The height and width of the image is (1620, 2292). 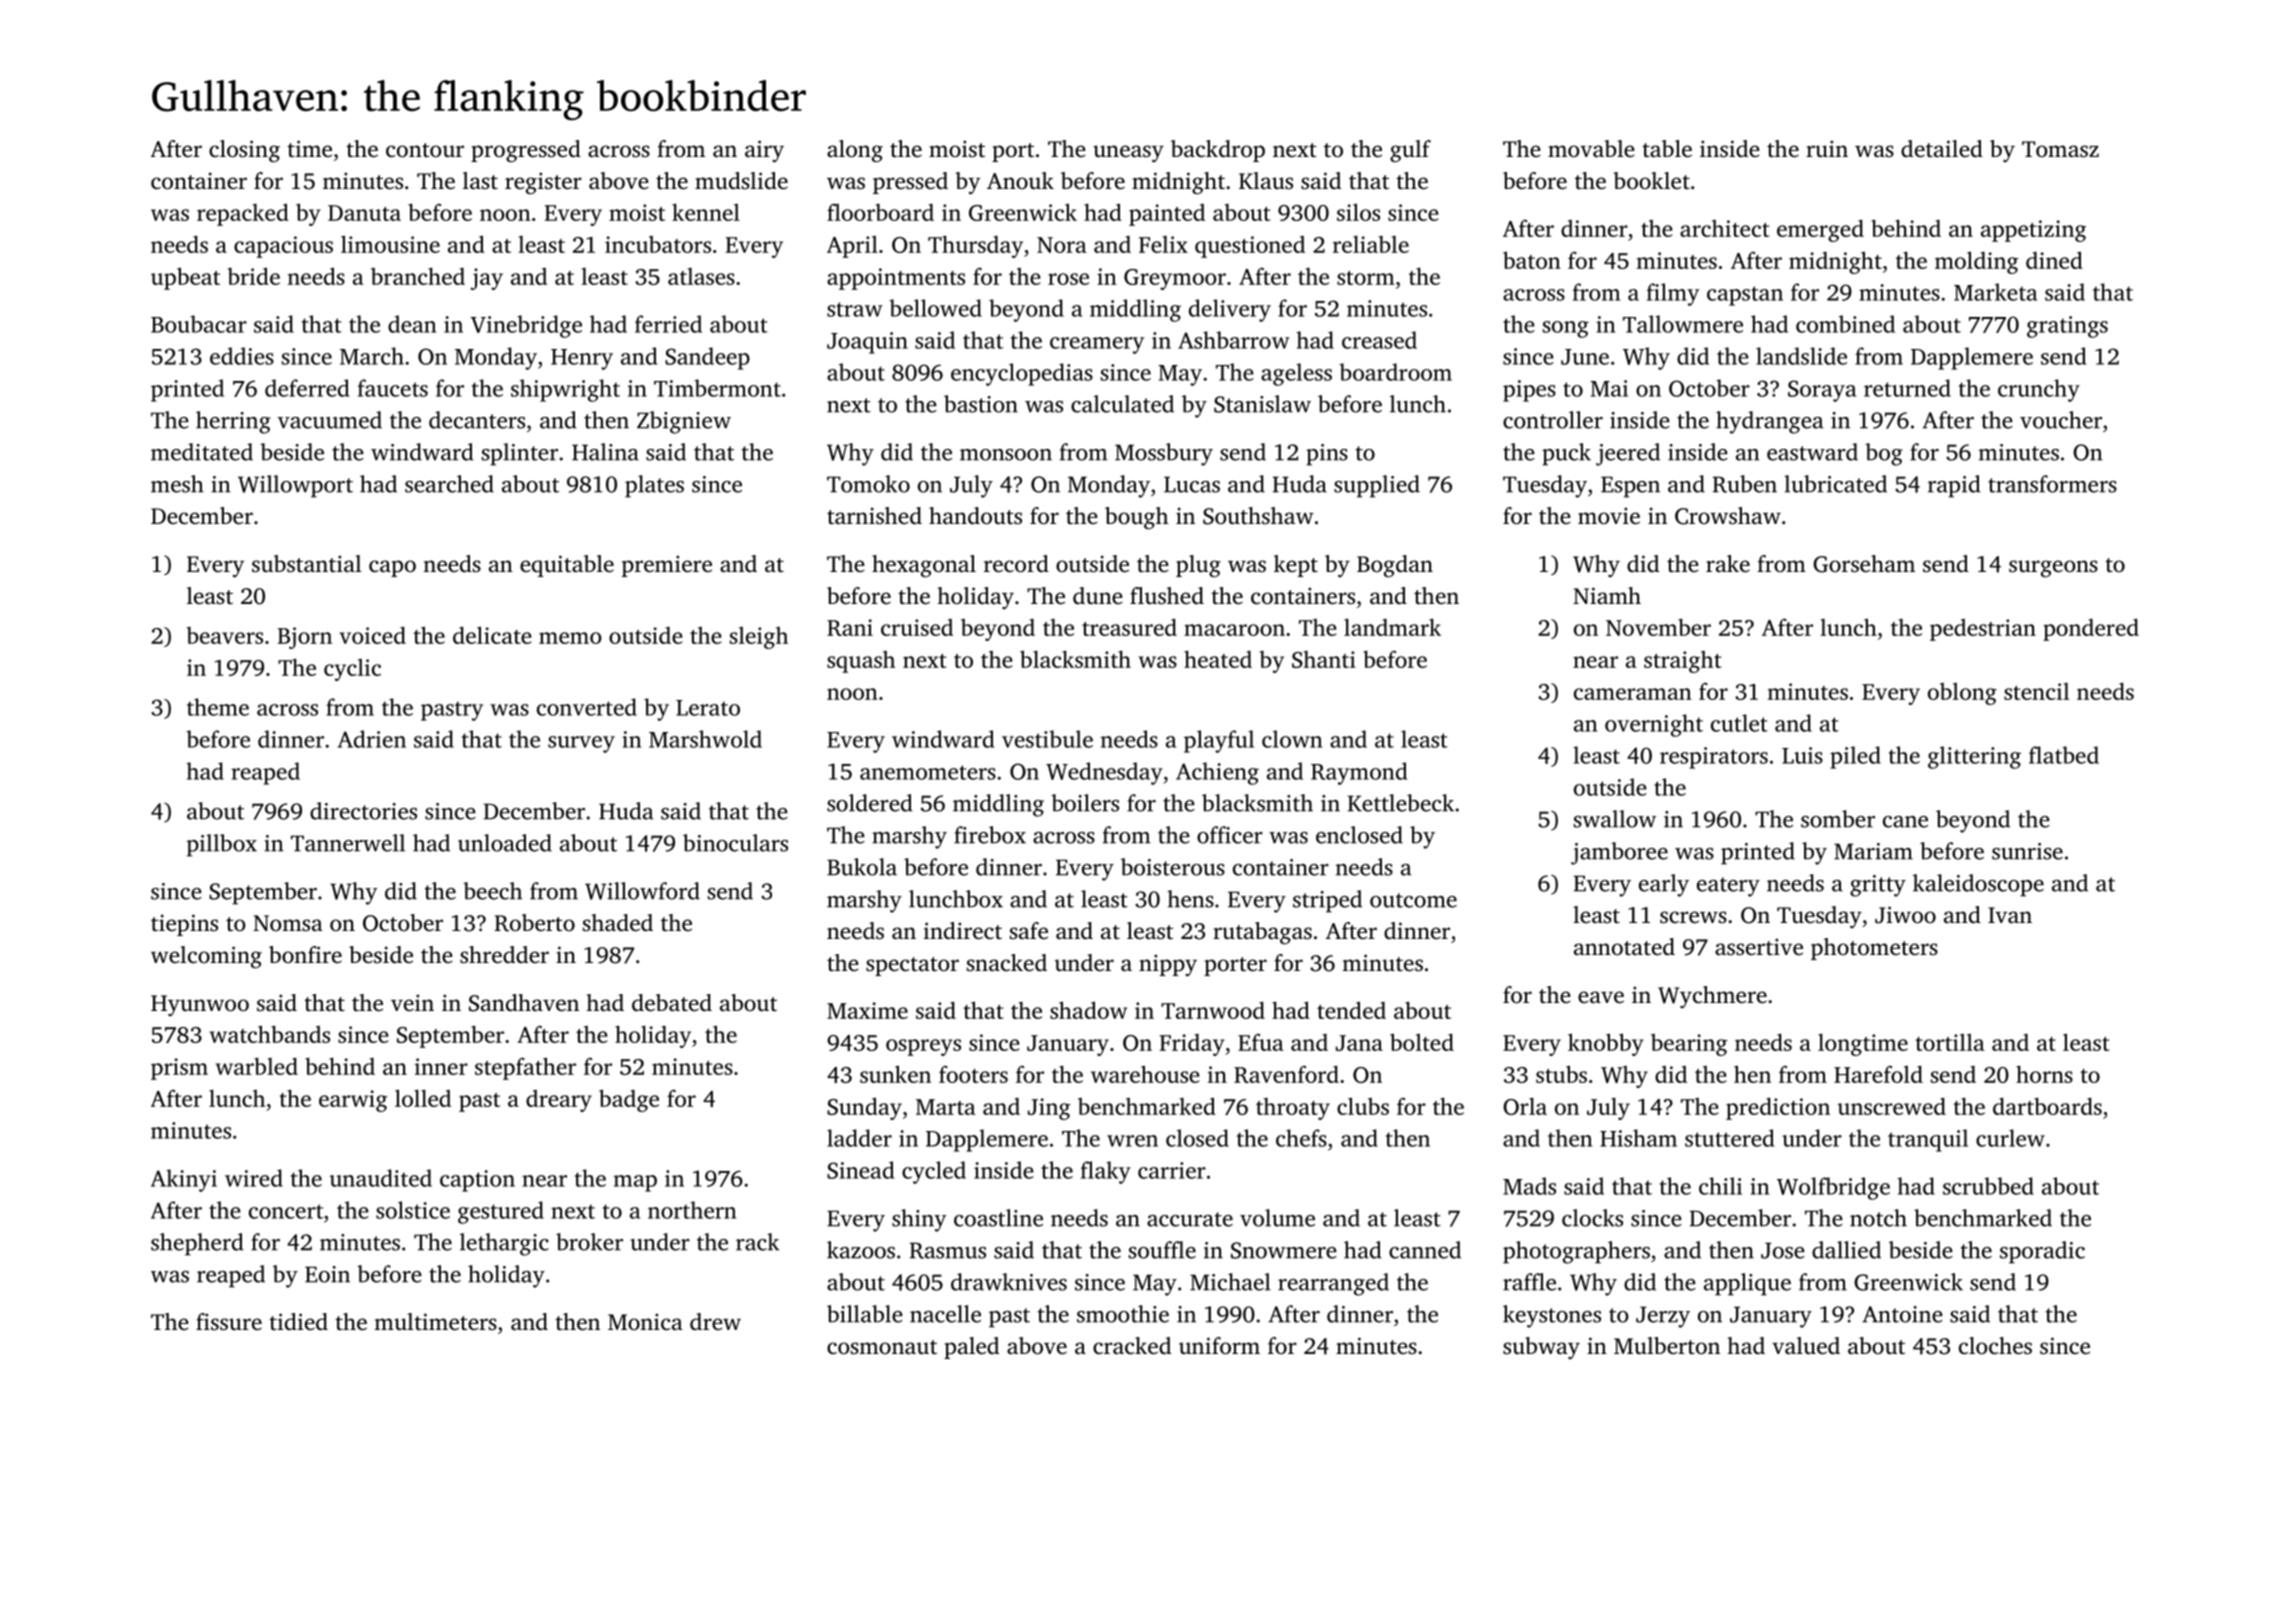 I want to click on unloaded, so click(x=505, y=843).
